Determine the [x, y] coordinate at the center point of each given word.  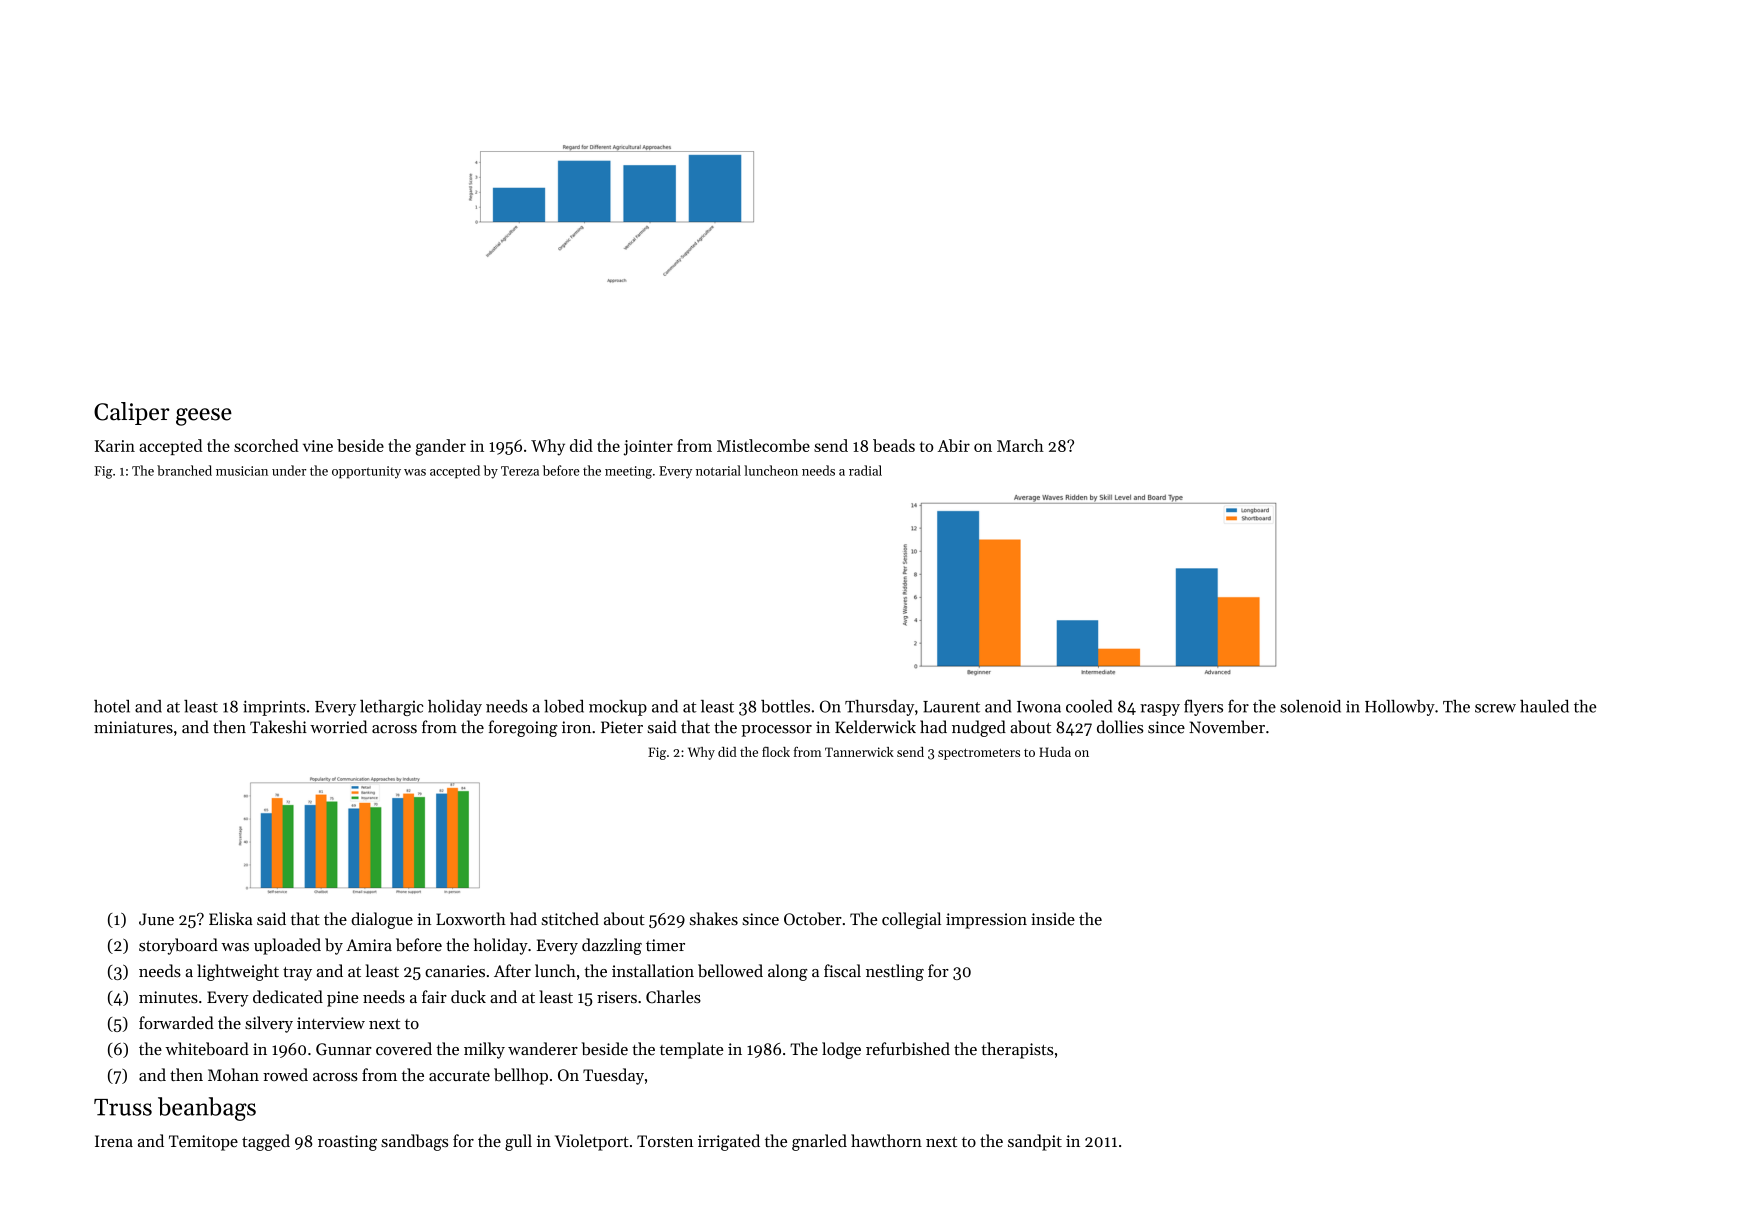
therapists [1017, 1050]
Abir [954, 445]
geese [204, 417]
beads [894, 445]
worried [338, 727]
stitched [570, 919]
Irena [114, 1141]
